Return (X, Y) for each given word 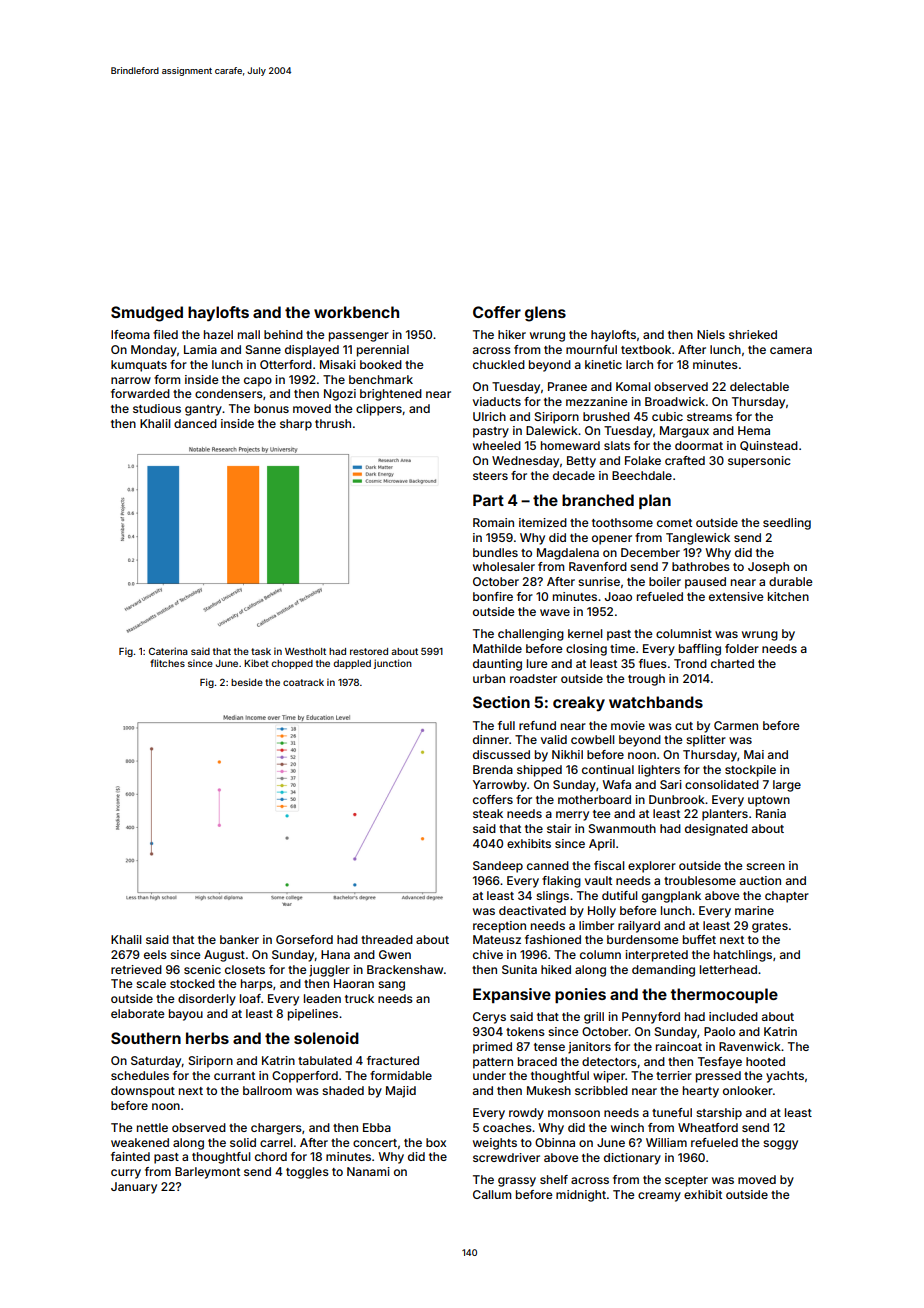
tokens (525, 1031)
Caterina (168, 651)
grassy (517, 1182)
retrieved (136, 969)
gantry (203, 410)
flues (653, 663)
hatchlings (743, 956)
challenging (531, 635)
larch (639, 364)
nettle (152, 1127)
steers (490, 476)
